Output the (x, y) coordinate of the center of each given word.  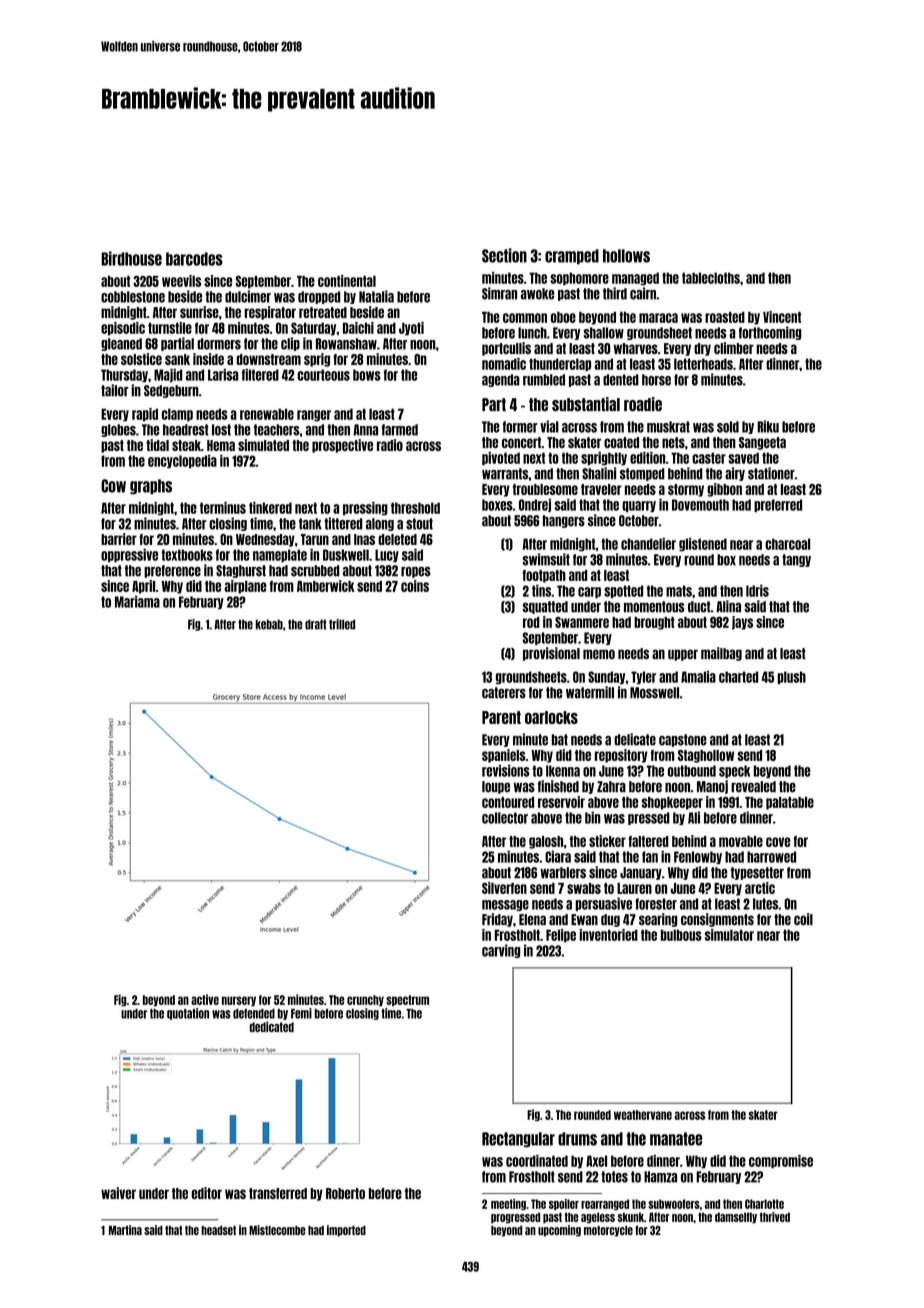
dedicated (272, 1026)
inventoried (608, 935)
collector (505, 818)
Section (504, 255)
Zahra (611, 787)
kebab (269, 624)
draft (315, 624)
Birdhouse (131, 258)
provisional (551, 654)
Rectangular (518, 1140)
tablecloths (711, 278)
